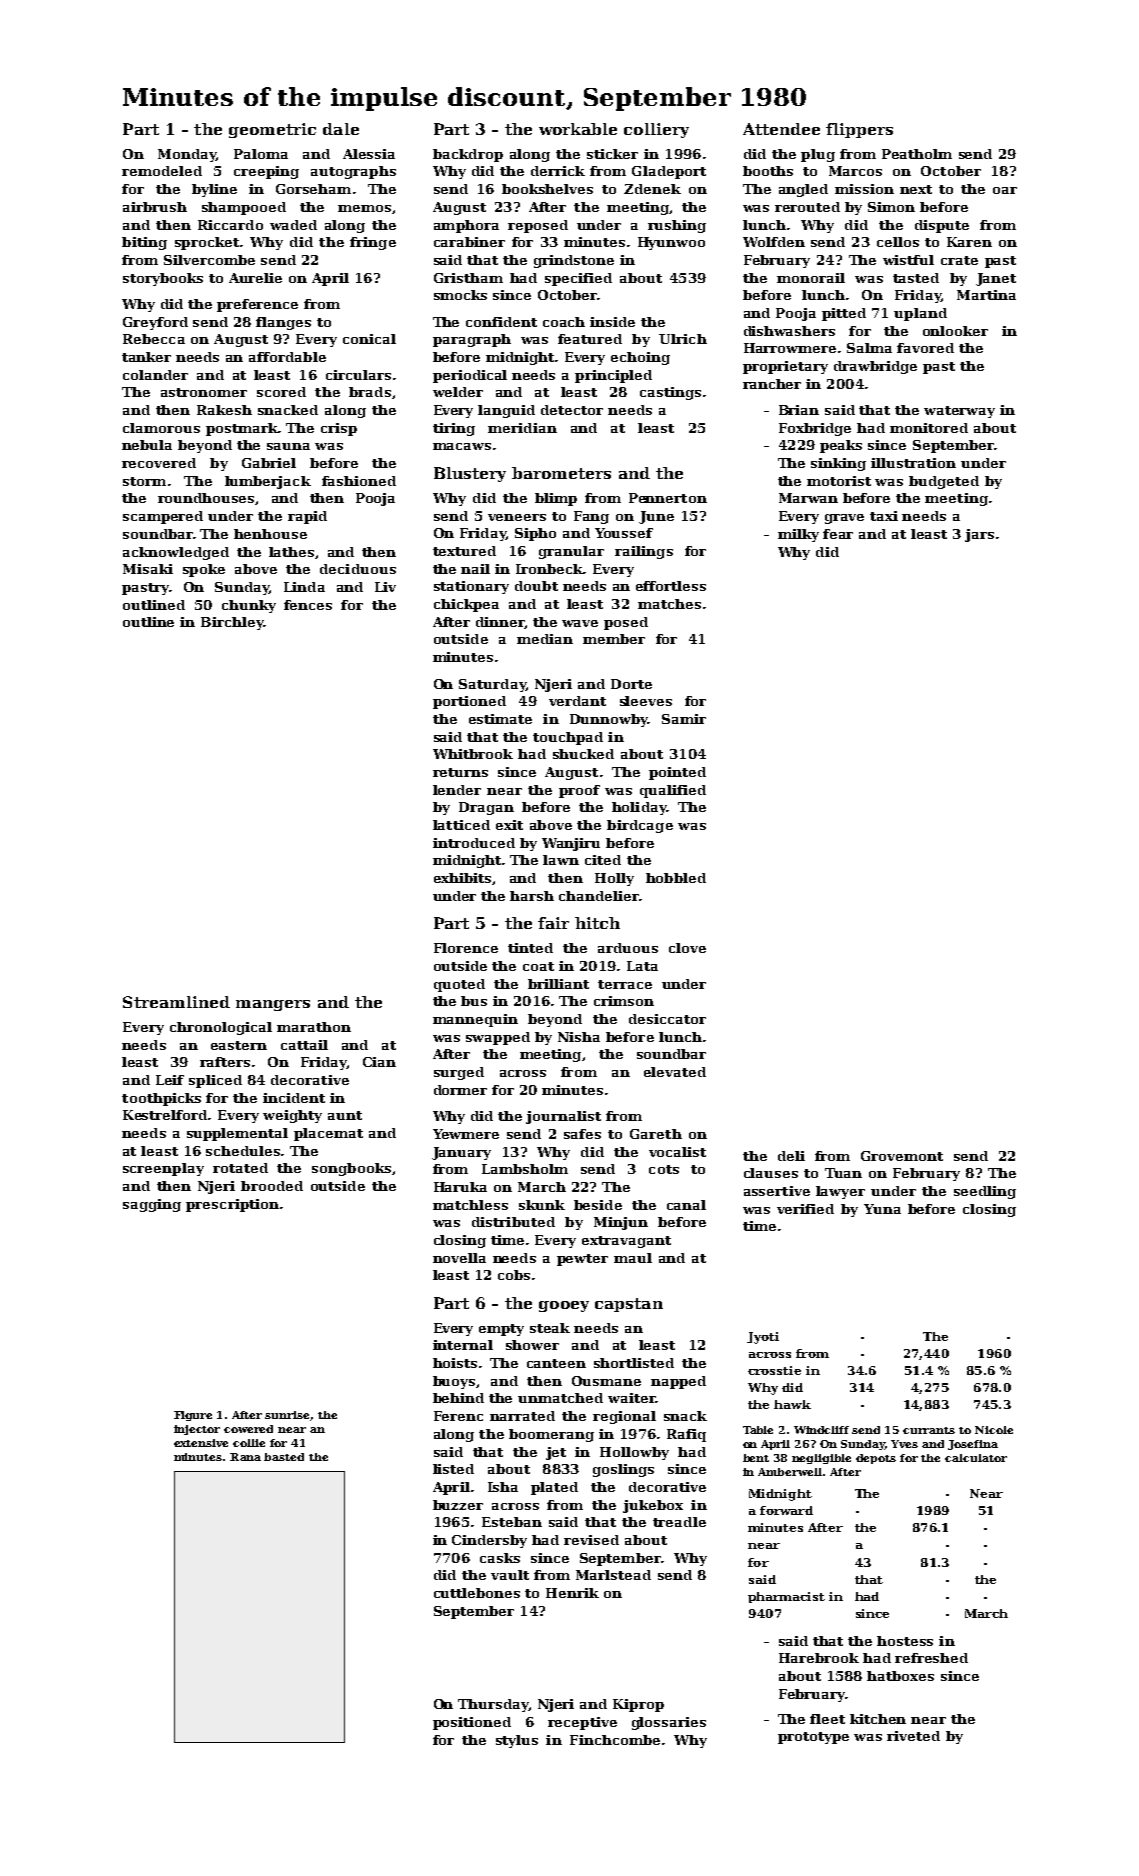 Image resolution: width=1139 pixels, height=1876 pixels. Describe the element at coordinates (152, 1205) in the page. I see `sagging` at that location.
